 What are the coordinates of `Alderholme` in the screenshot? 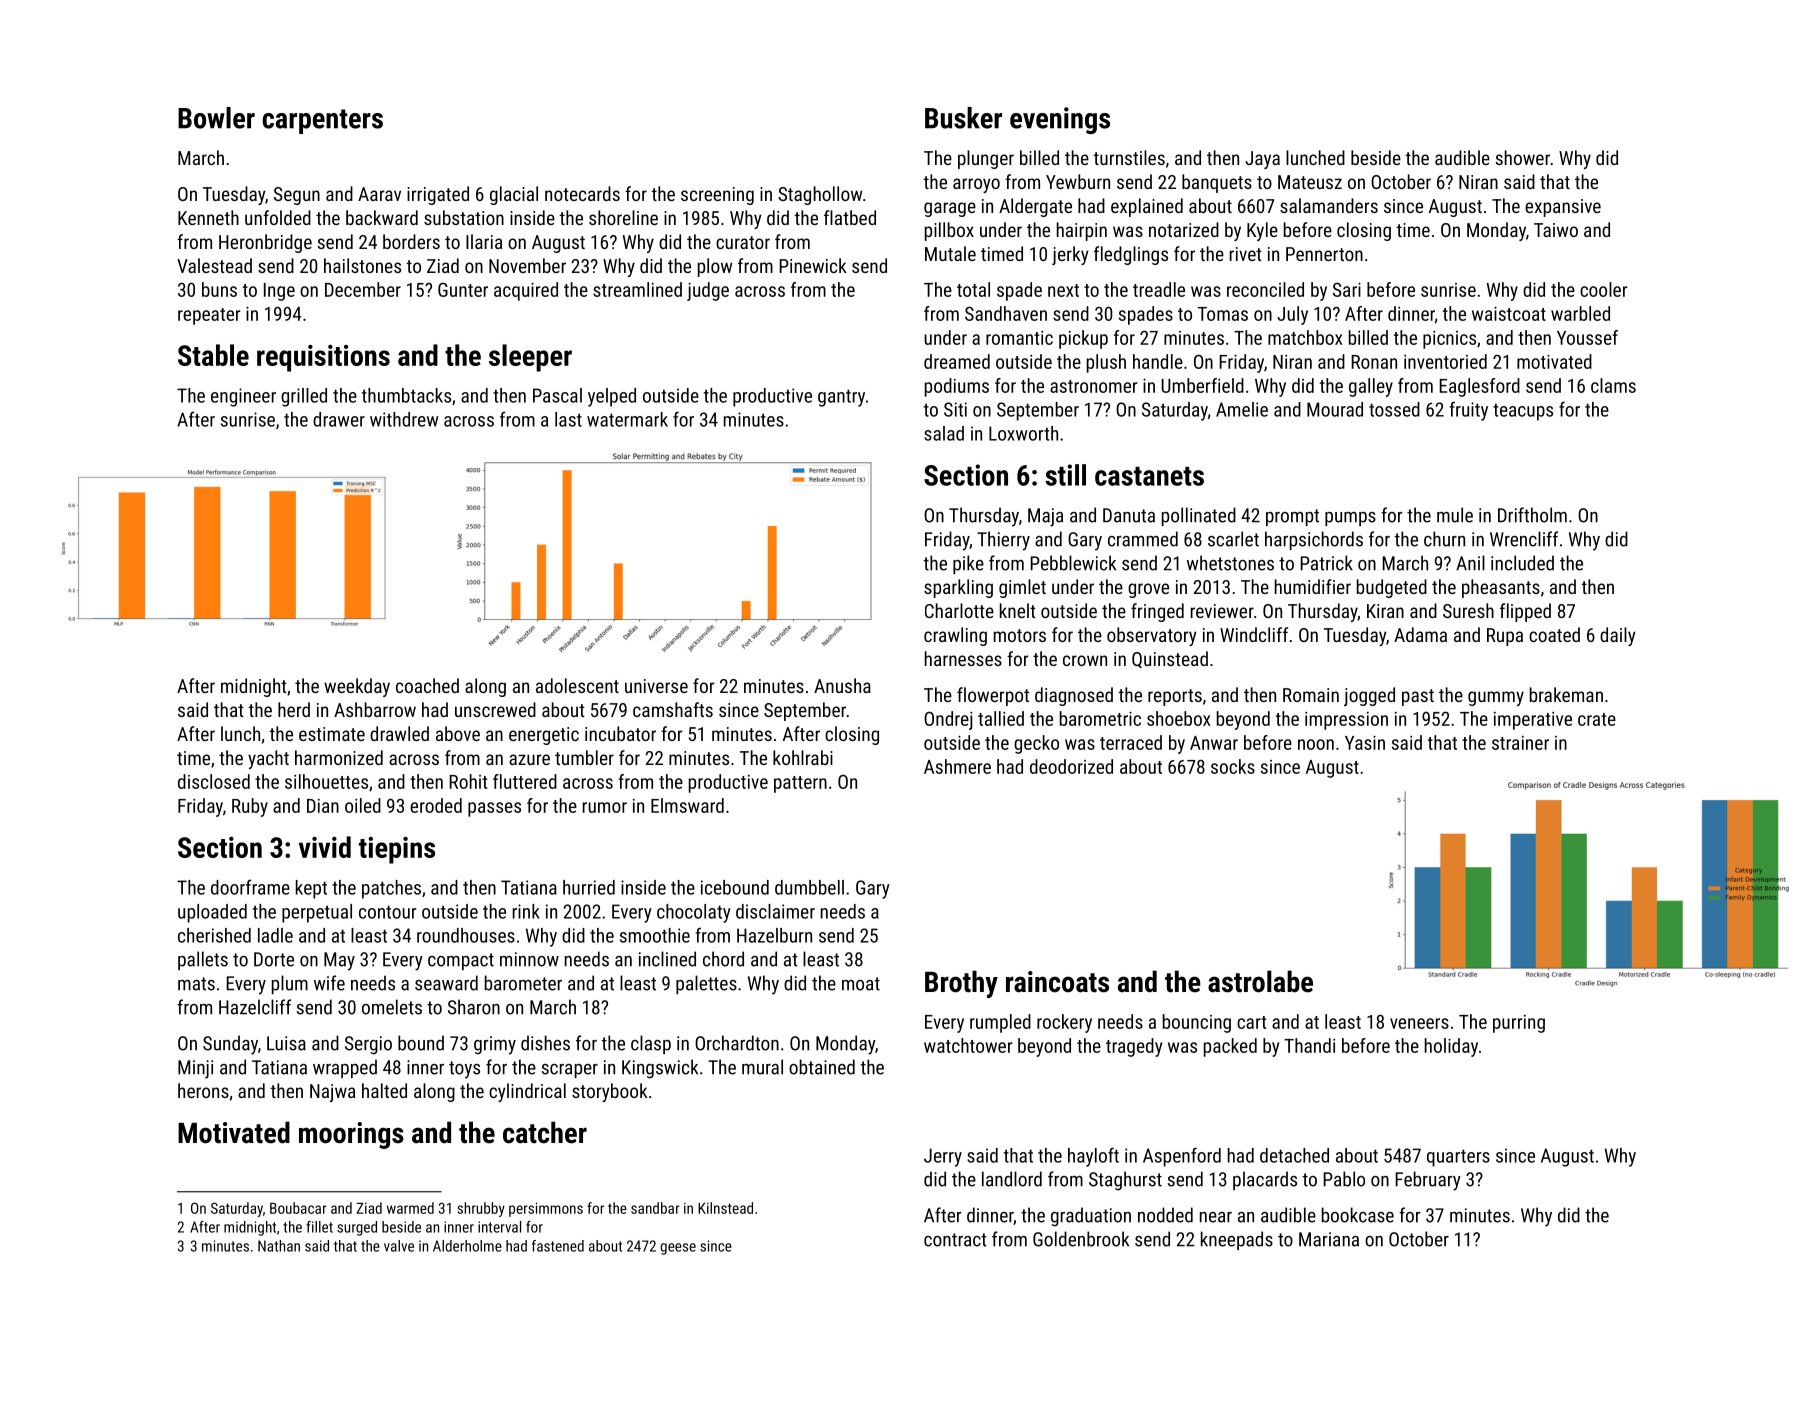 It's located at (467, 1246).
